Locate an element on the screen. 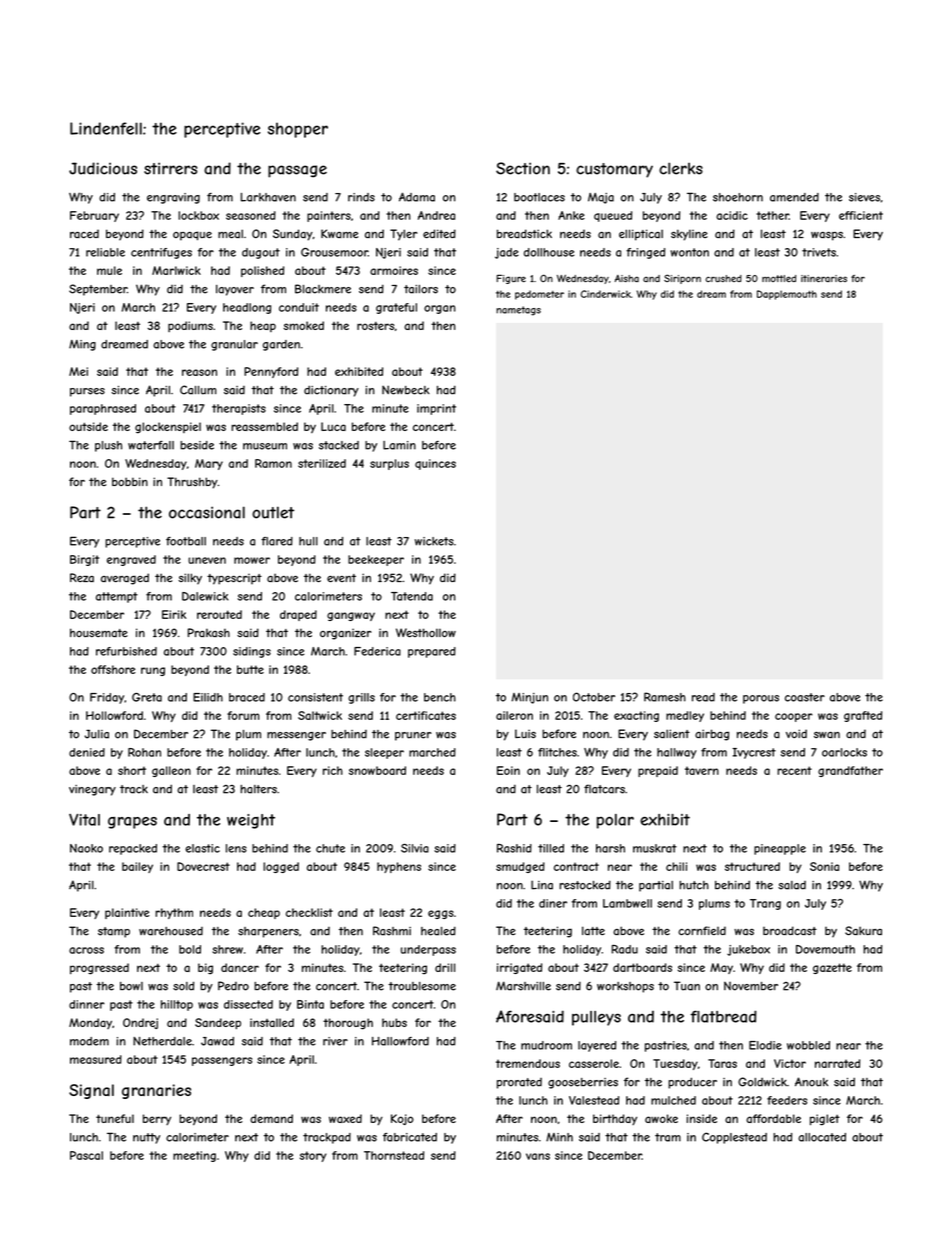 This screenshot has height=1233, width=952. Section is located at coordinates (523, 168).
